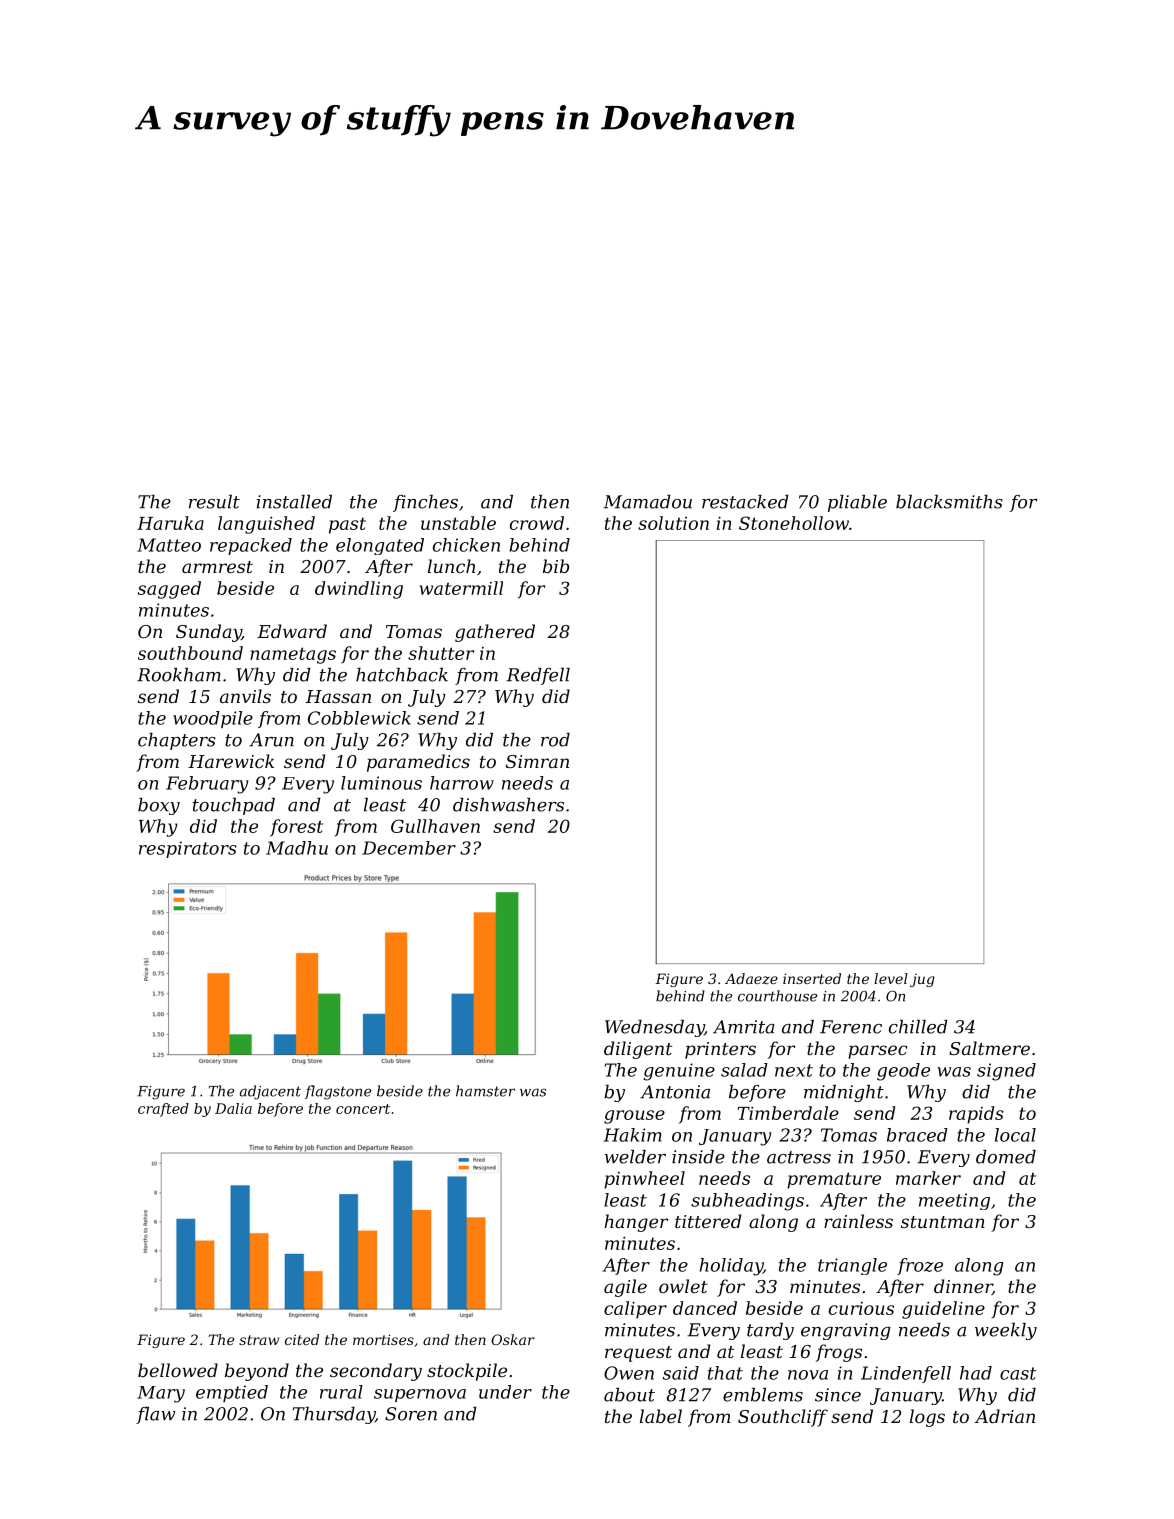 This screenshot has height=1519, width=1174. What do you see at coordinates (155, 1415) in the screenshot?
I see `flaw` at bounding box center [155, 1415].
